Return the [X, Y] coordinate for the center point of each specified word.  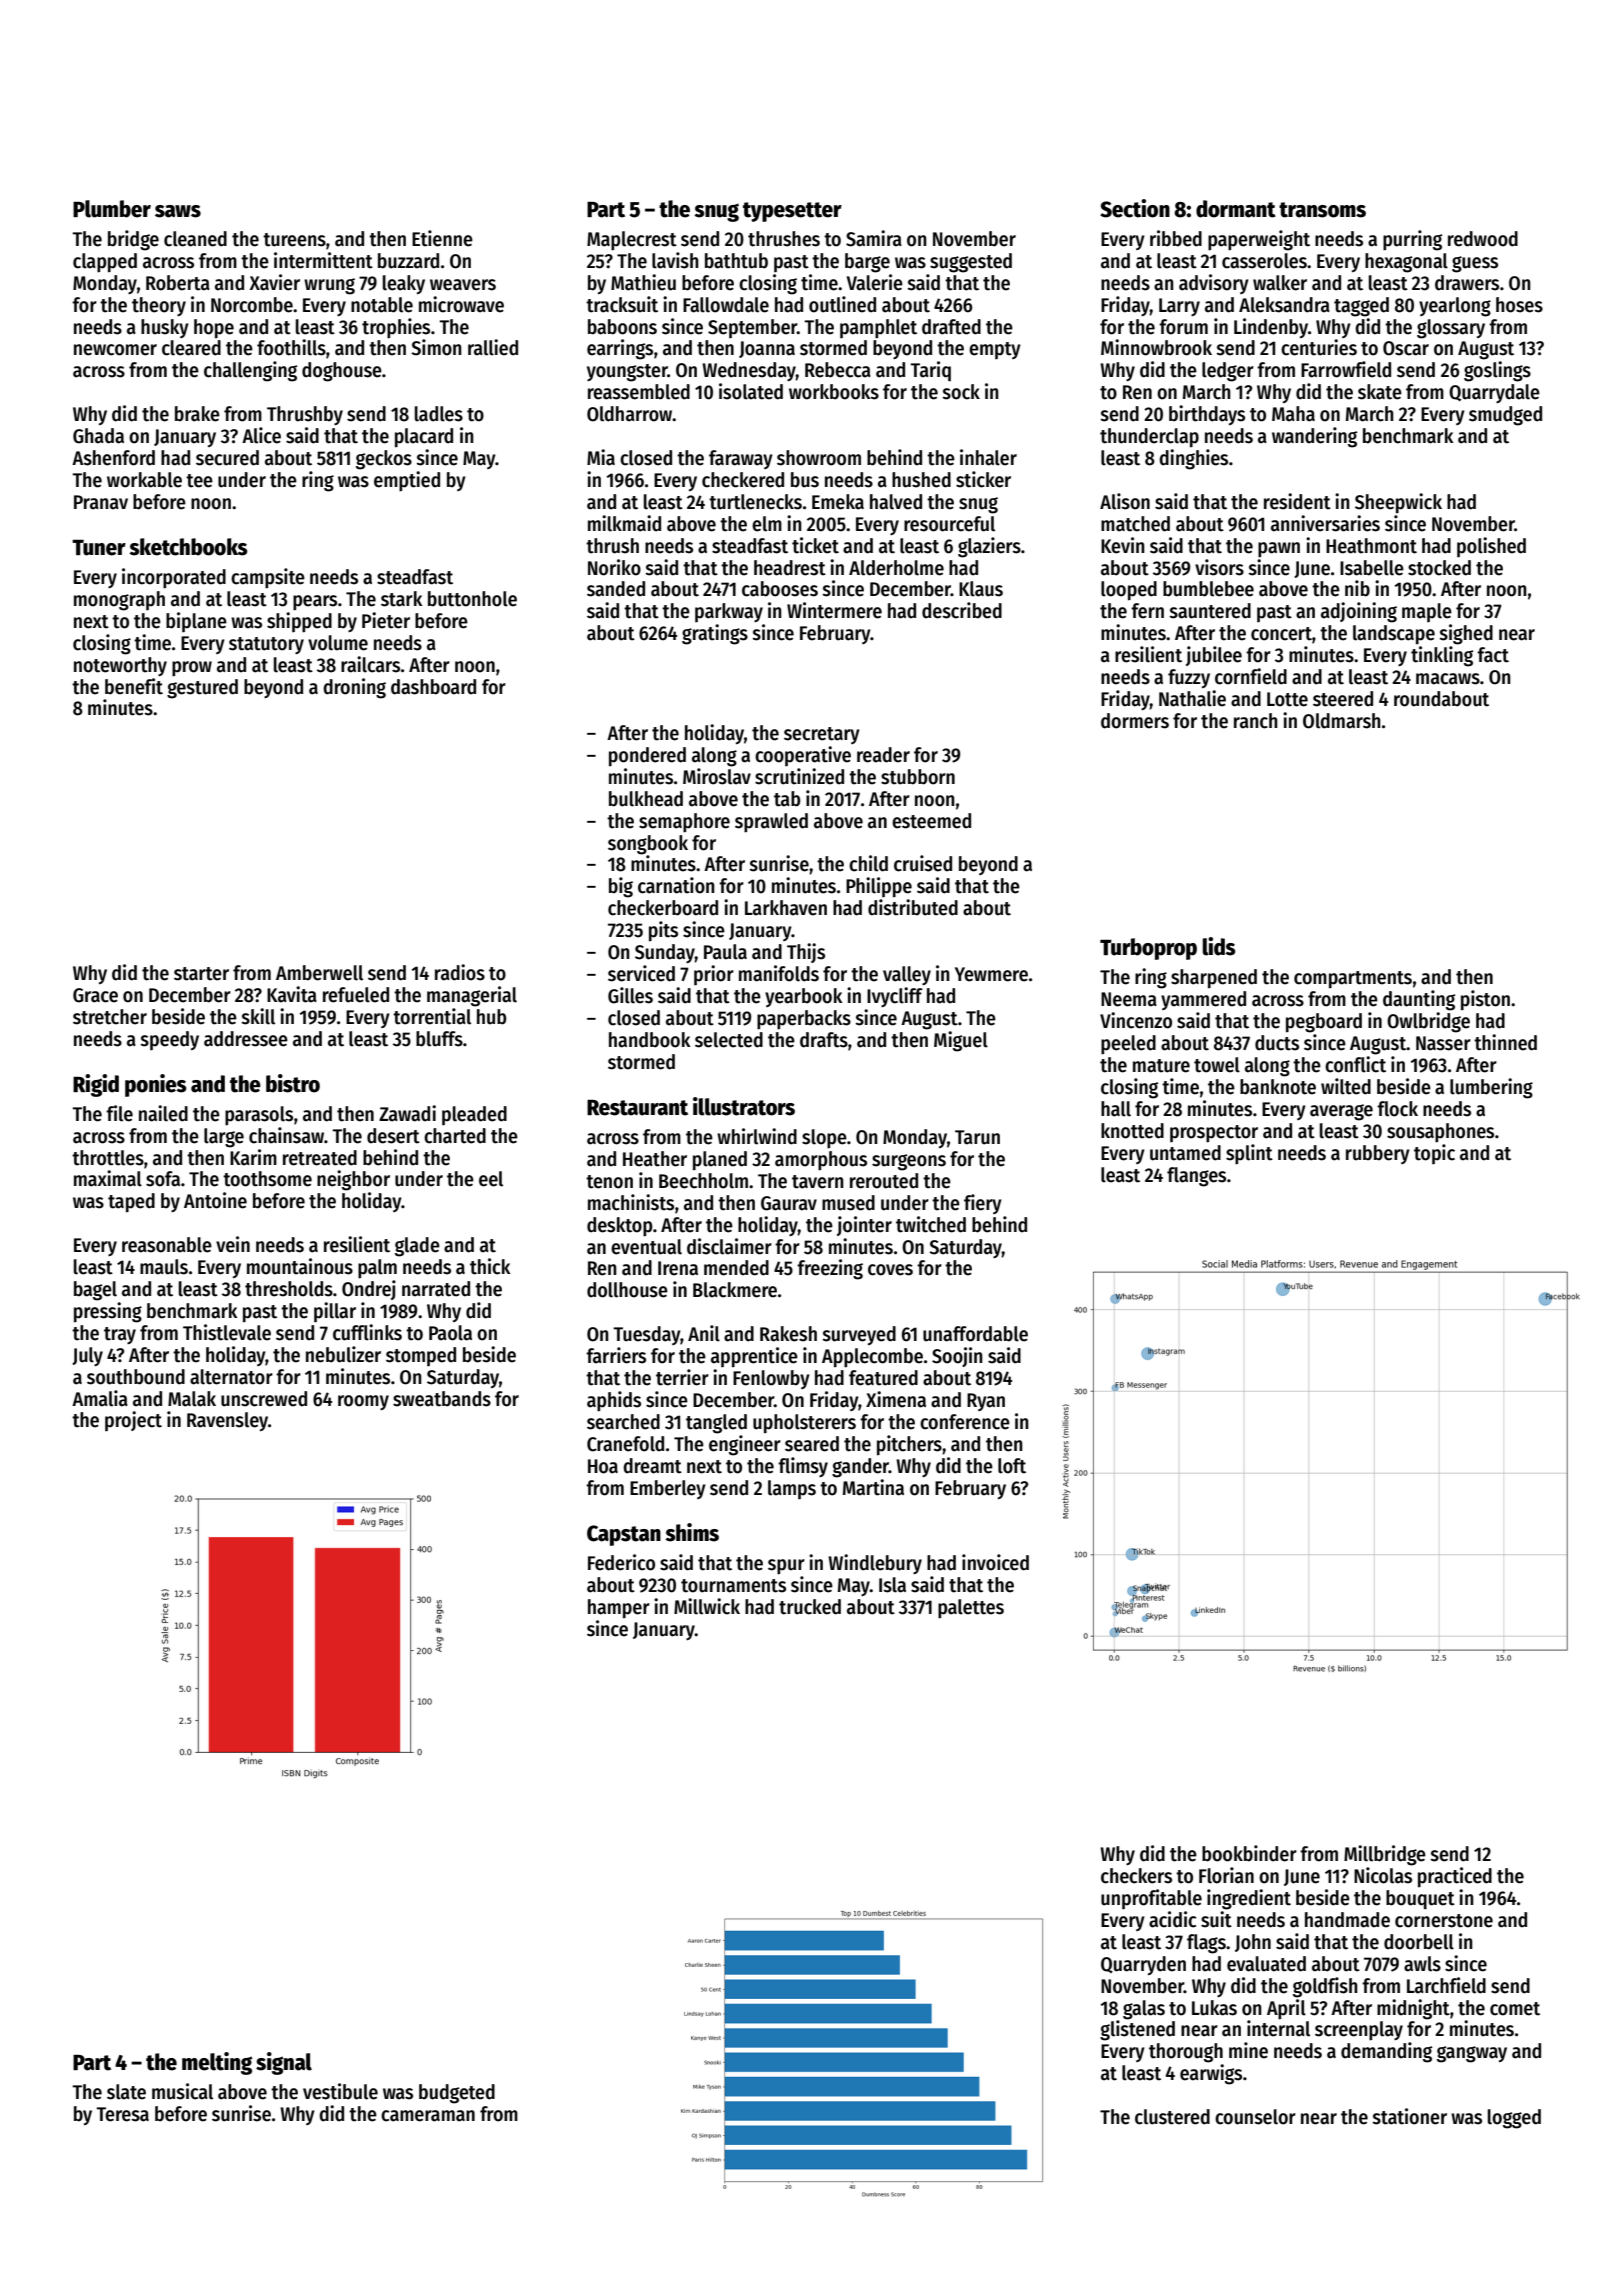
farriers [616, 1355]
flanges [1196, 1177]
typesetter [792, 212]
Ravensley [227, 1421]
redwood [1483, 239]
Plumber [112, 209]
